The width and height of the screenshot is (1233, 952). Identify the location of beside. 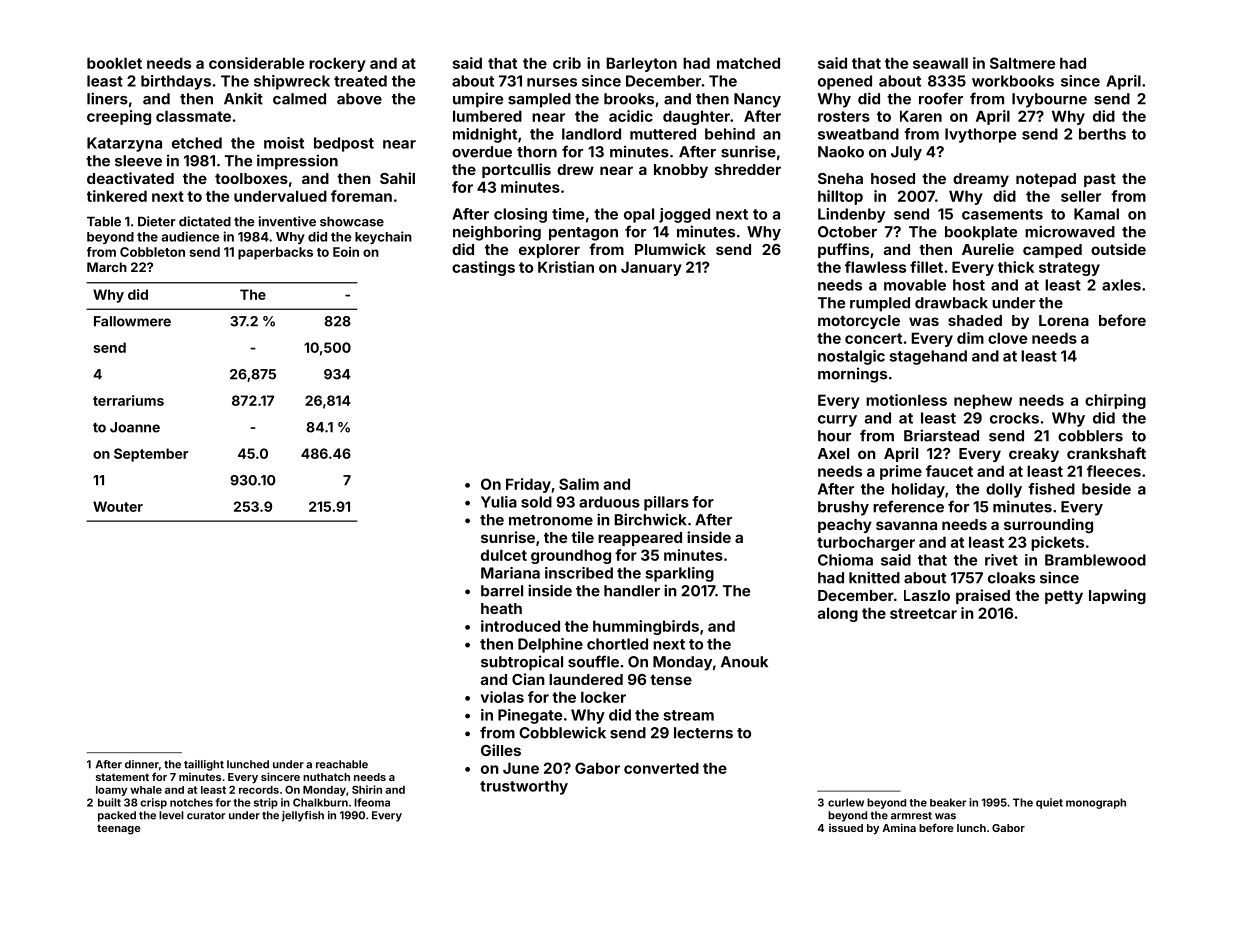
(1106, 489).
